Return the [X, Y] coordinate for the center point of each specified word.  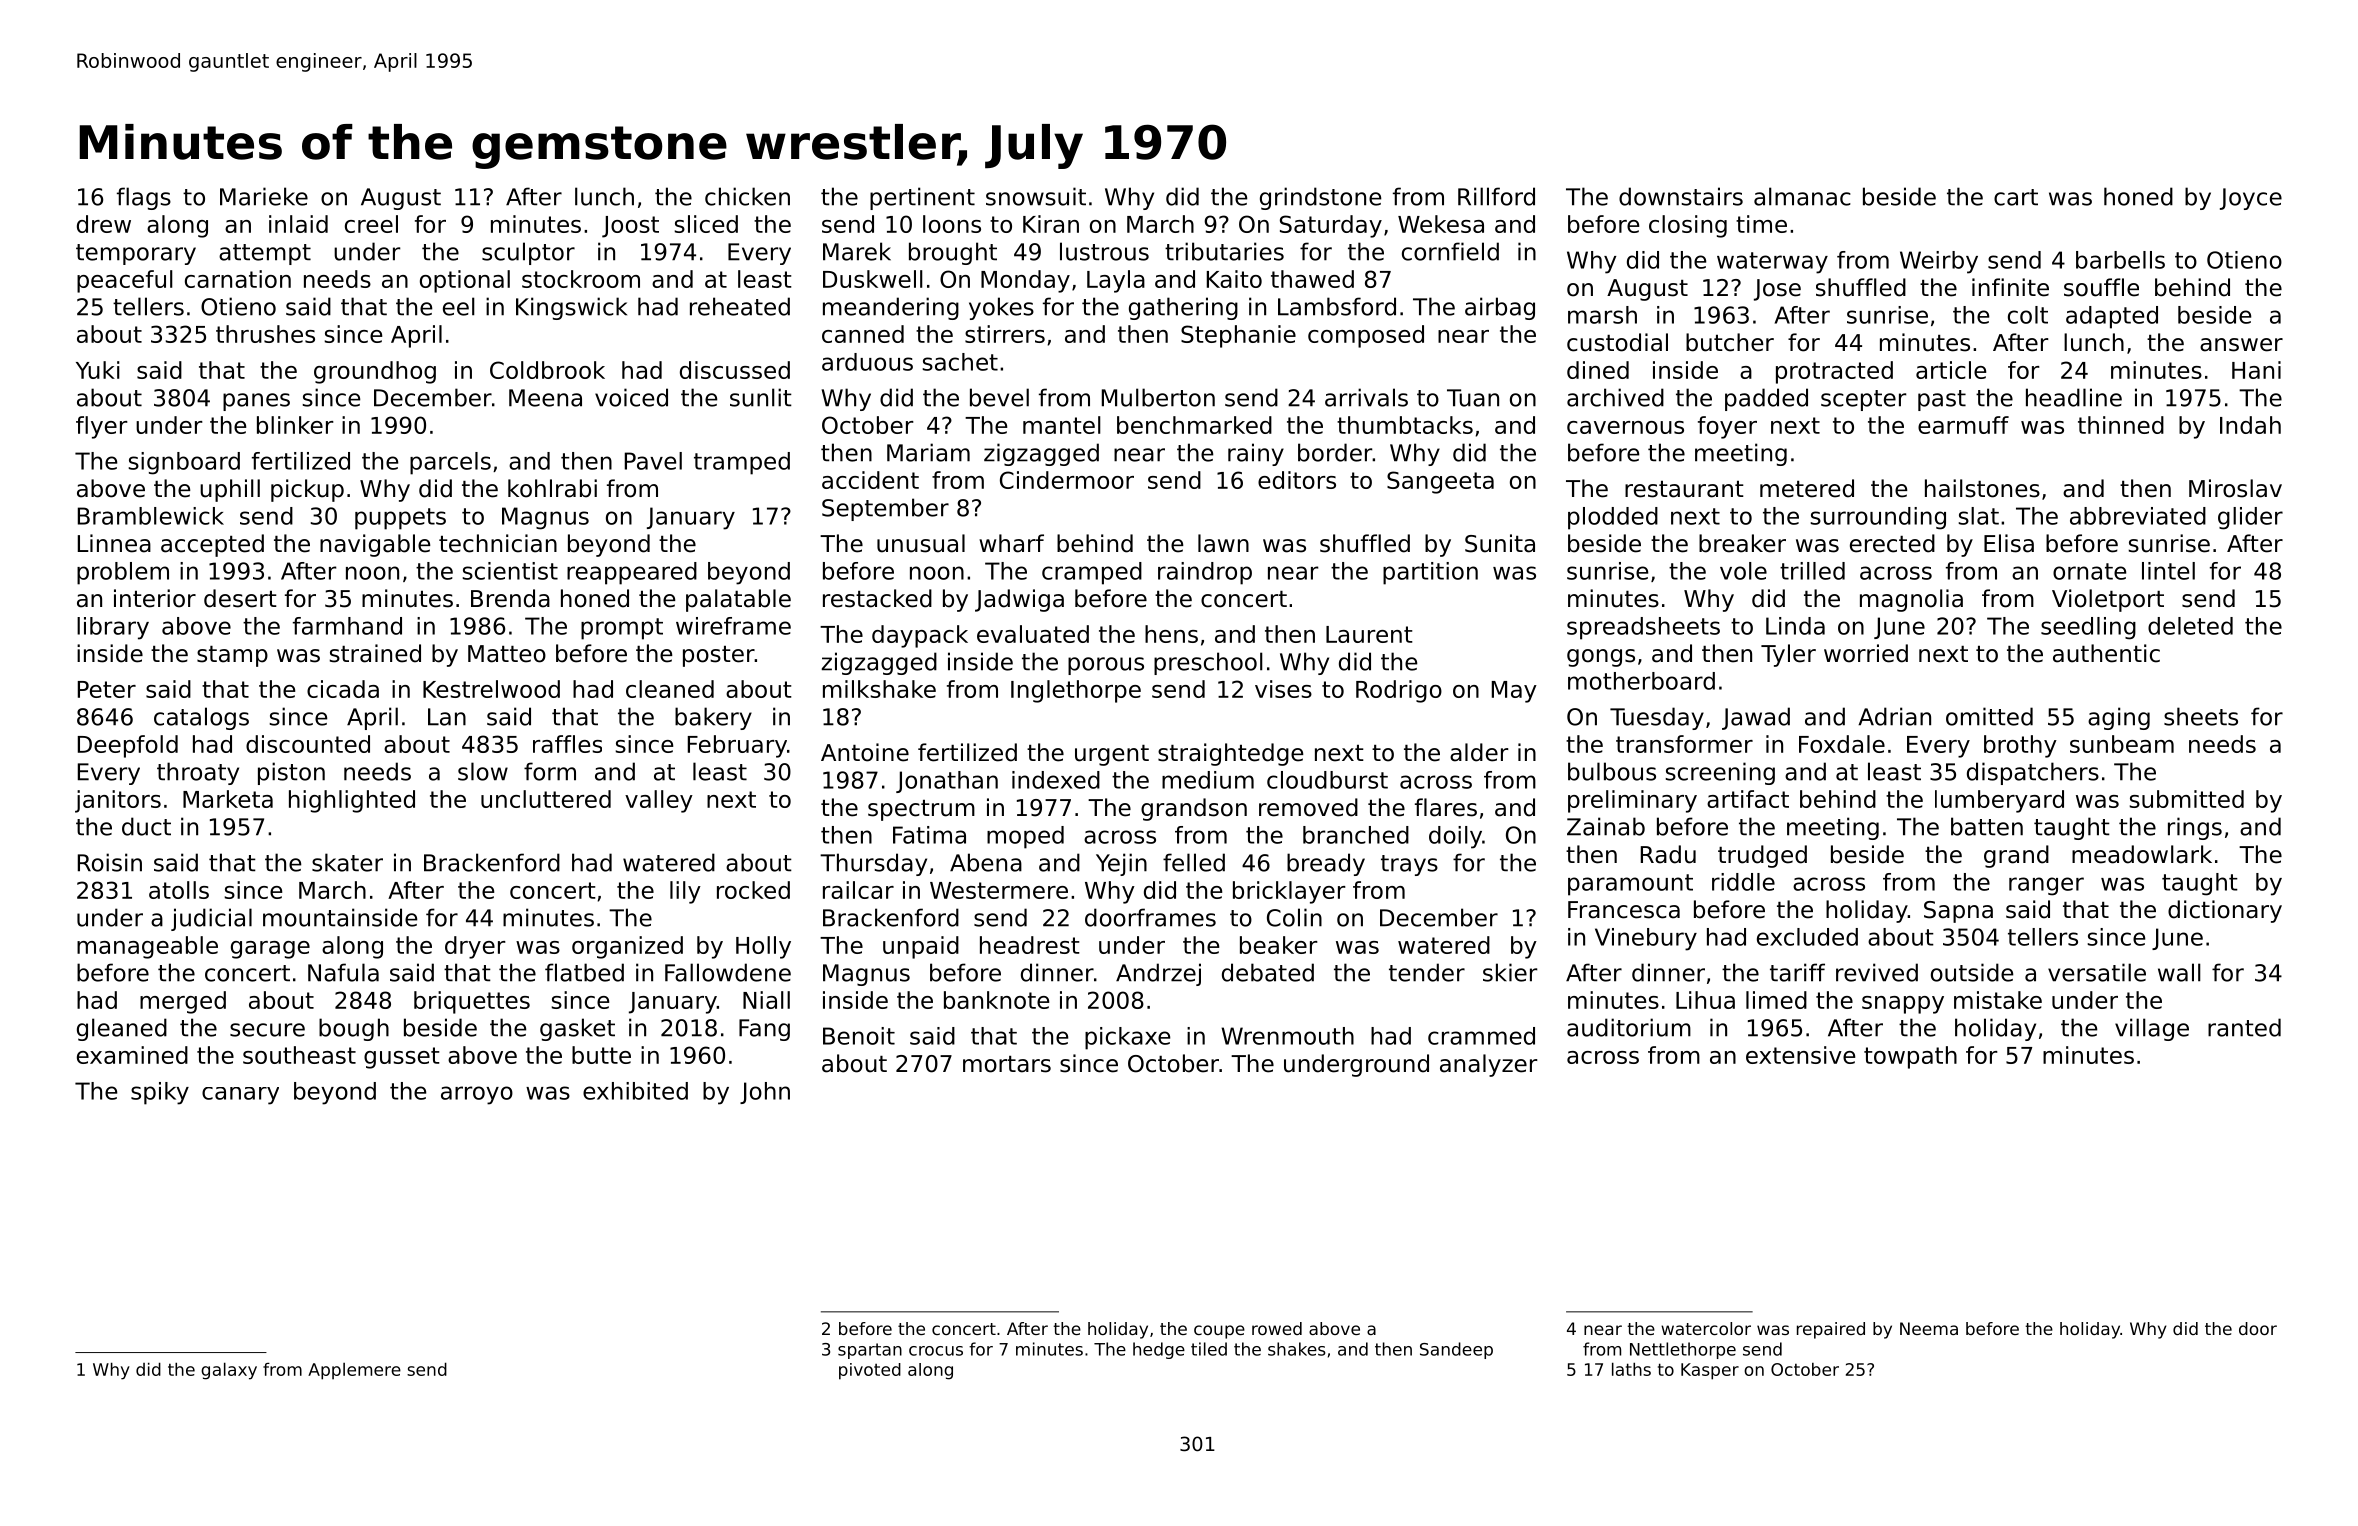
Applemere [354, 1371]
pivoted [870, 1371]
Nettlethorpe [1683, 1350]
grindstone [1320, 198]
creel [371, 224]
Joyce [2251, 199]
